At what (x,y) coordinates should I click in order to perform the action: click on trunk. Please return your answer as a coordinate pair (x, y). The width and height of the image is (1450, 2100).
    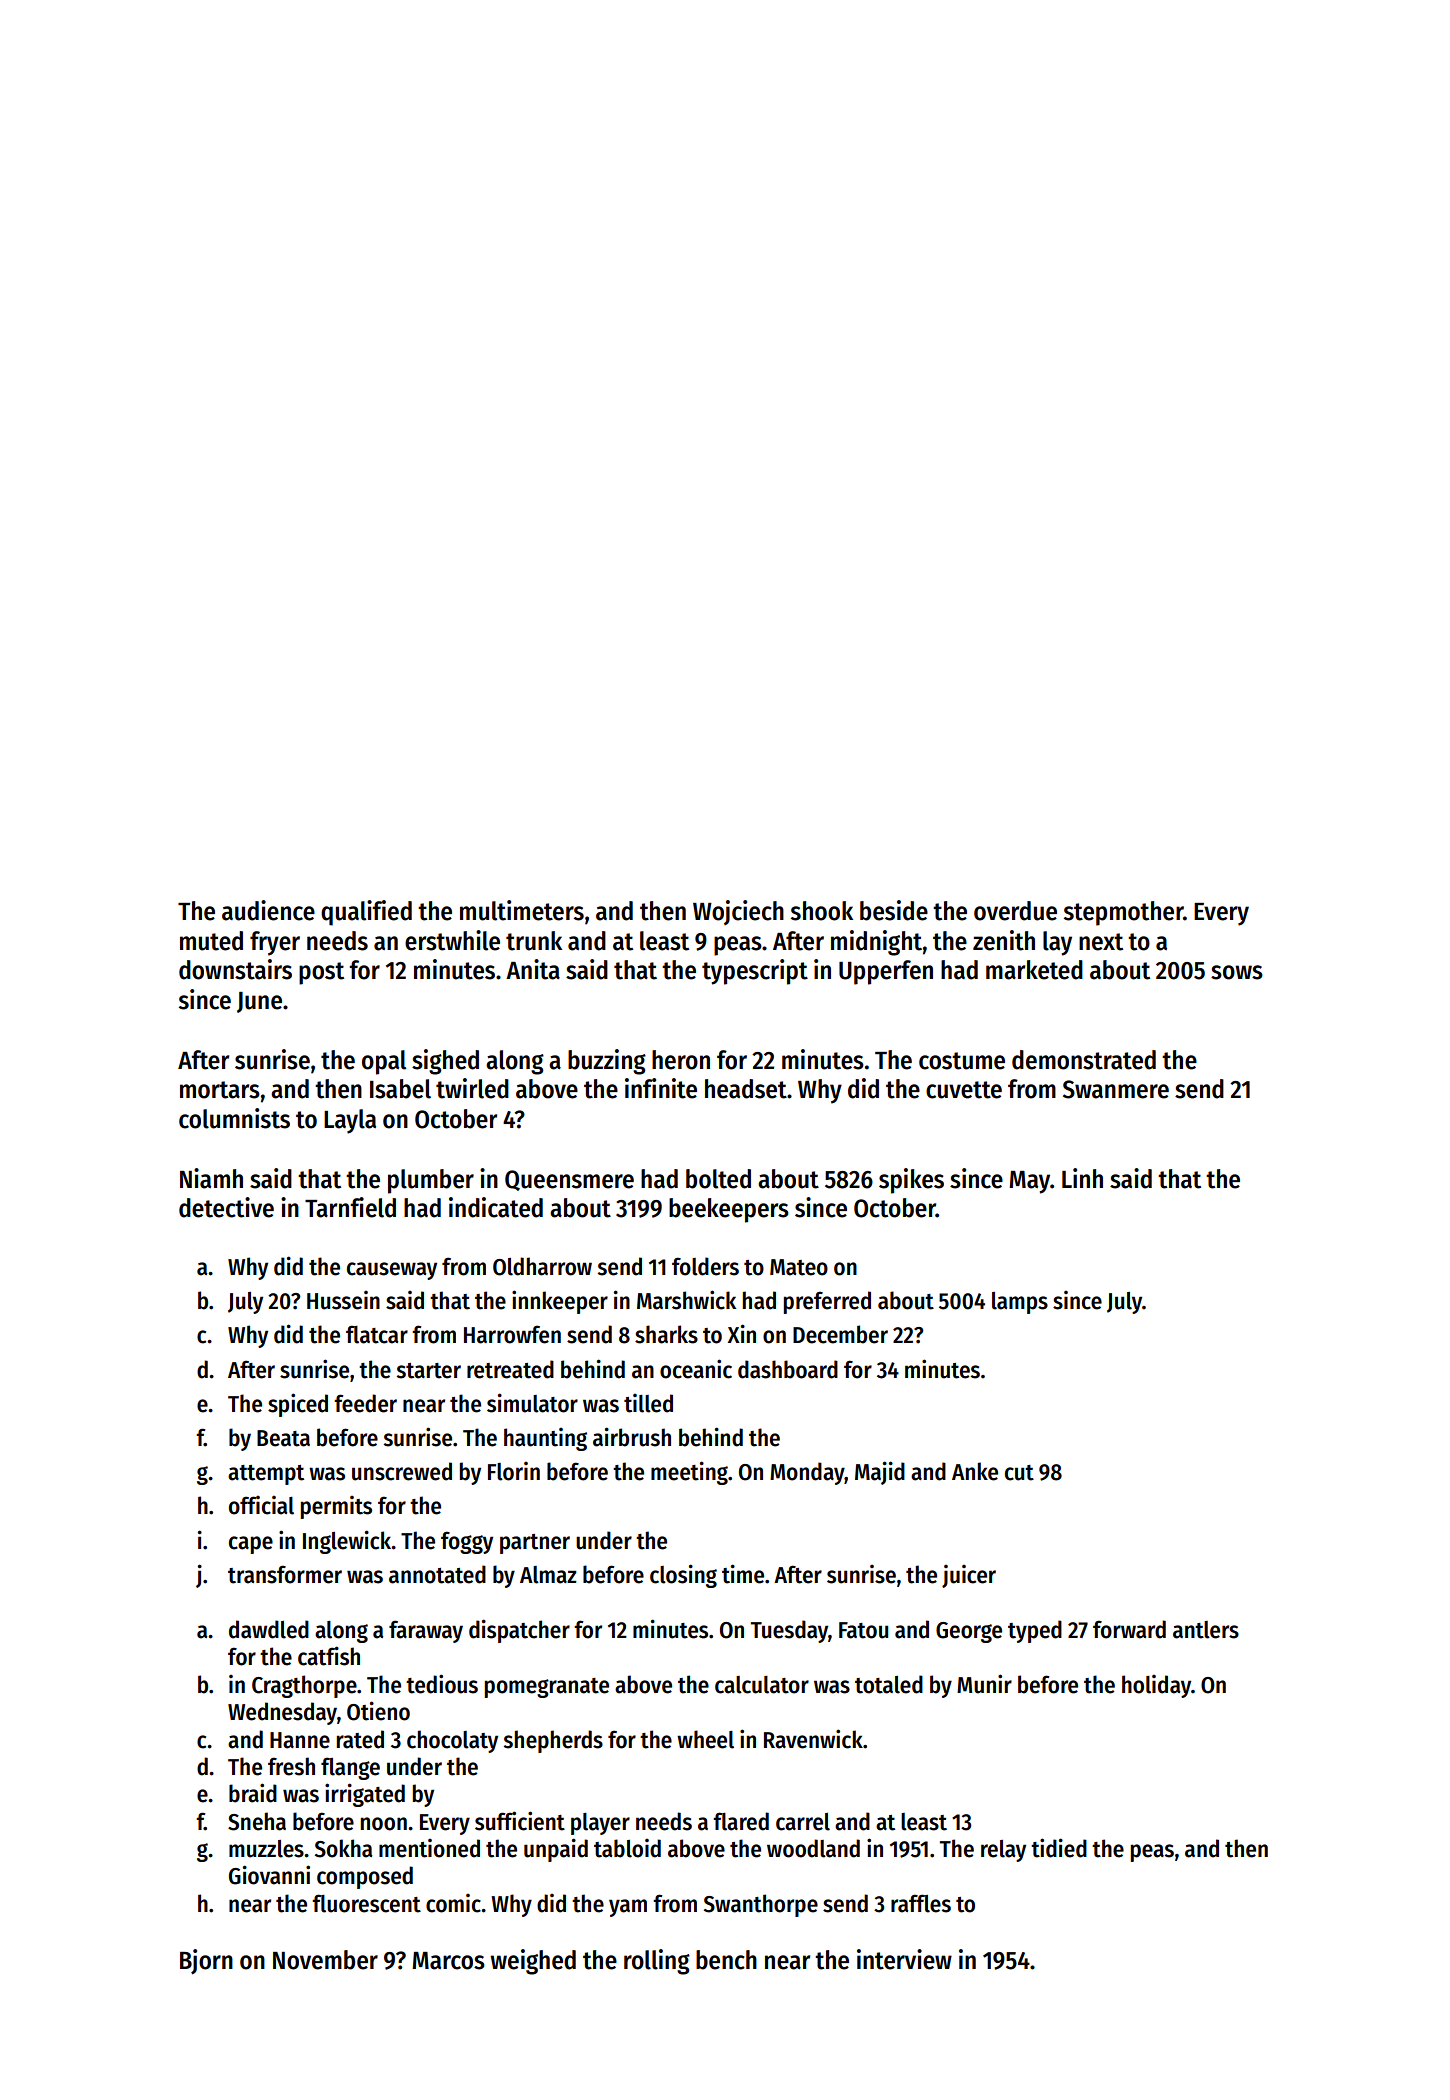
    Looking at the image, I should click on (534, 941).
